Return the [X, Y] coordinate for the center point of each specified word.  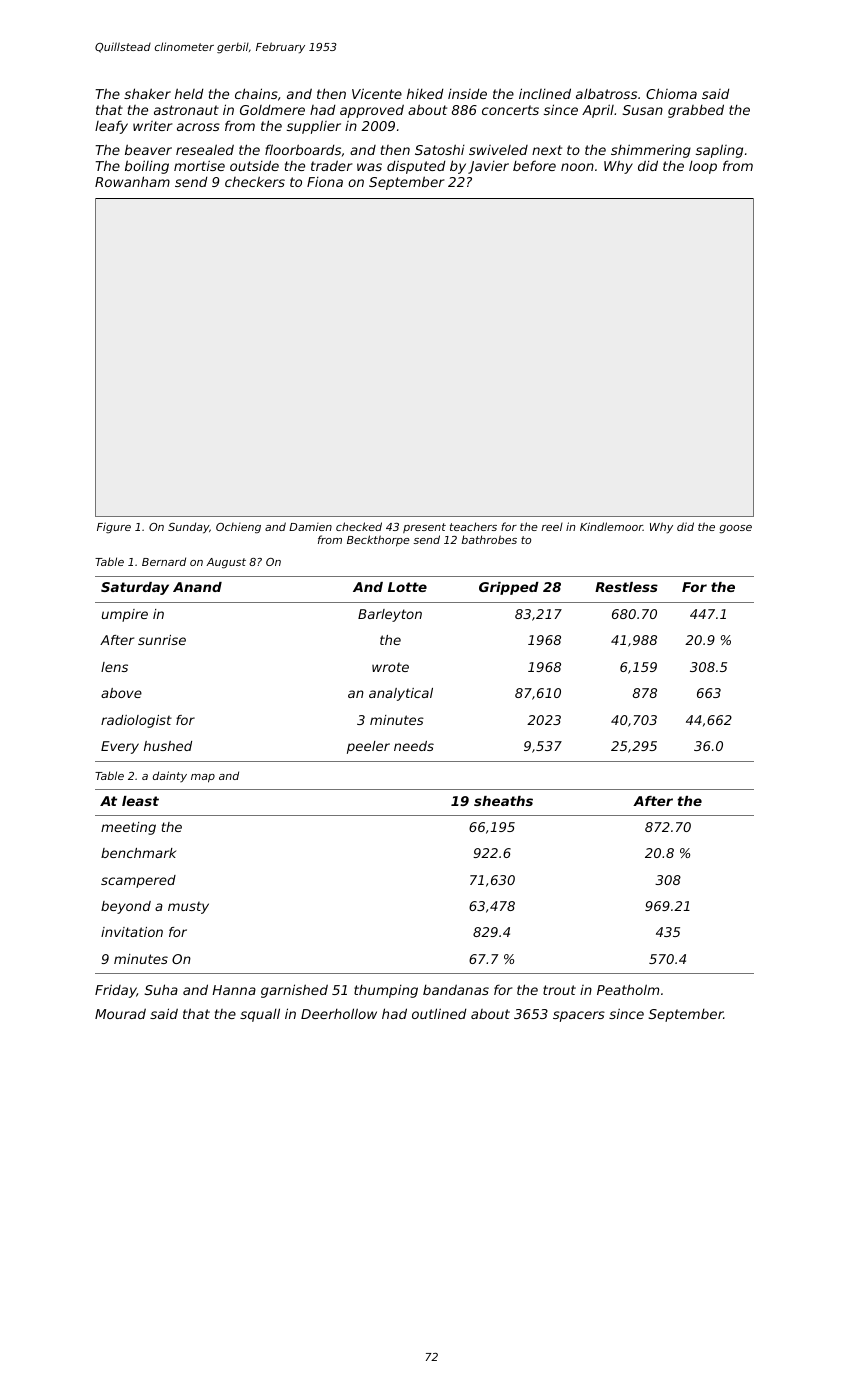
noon [577, 167]
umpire [125, 615]
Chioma [671, 93]
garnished [294, 991]
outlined [439, 1013]
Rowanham [132, 181]
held [189, 93]
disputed [416, 167]
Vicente [377, 93]
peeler [368, 747]
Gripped [509, 588]
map [203, 778]
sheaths [503, 801]
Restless [626, 587]
